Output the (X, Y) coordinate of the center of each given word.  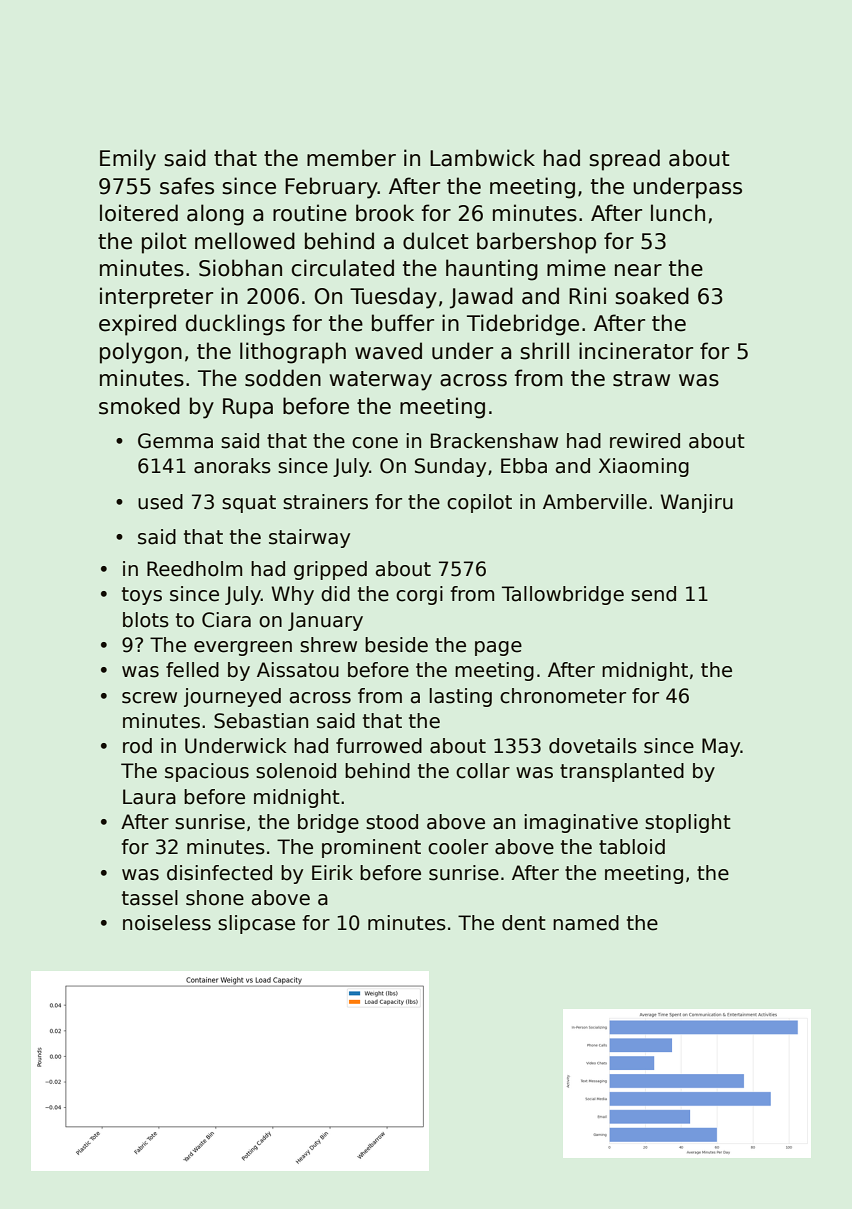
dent (524, 923)
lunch (678, 213)
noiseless (167, 923)
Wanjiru (697, 503)
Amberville (595, 502)
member (351, 158)
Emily (128, 160)
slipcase (256, 924)
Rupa (248, 408)
